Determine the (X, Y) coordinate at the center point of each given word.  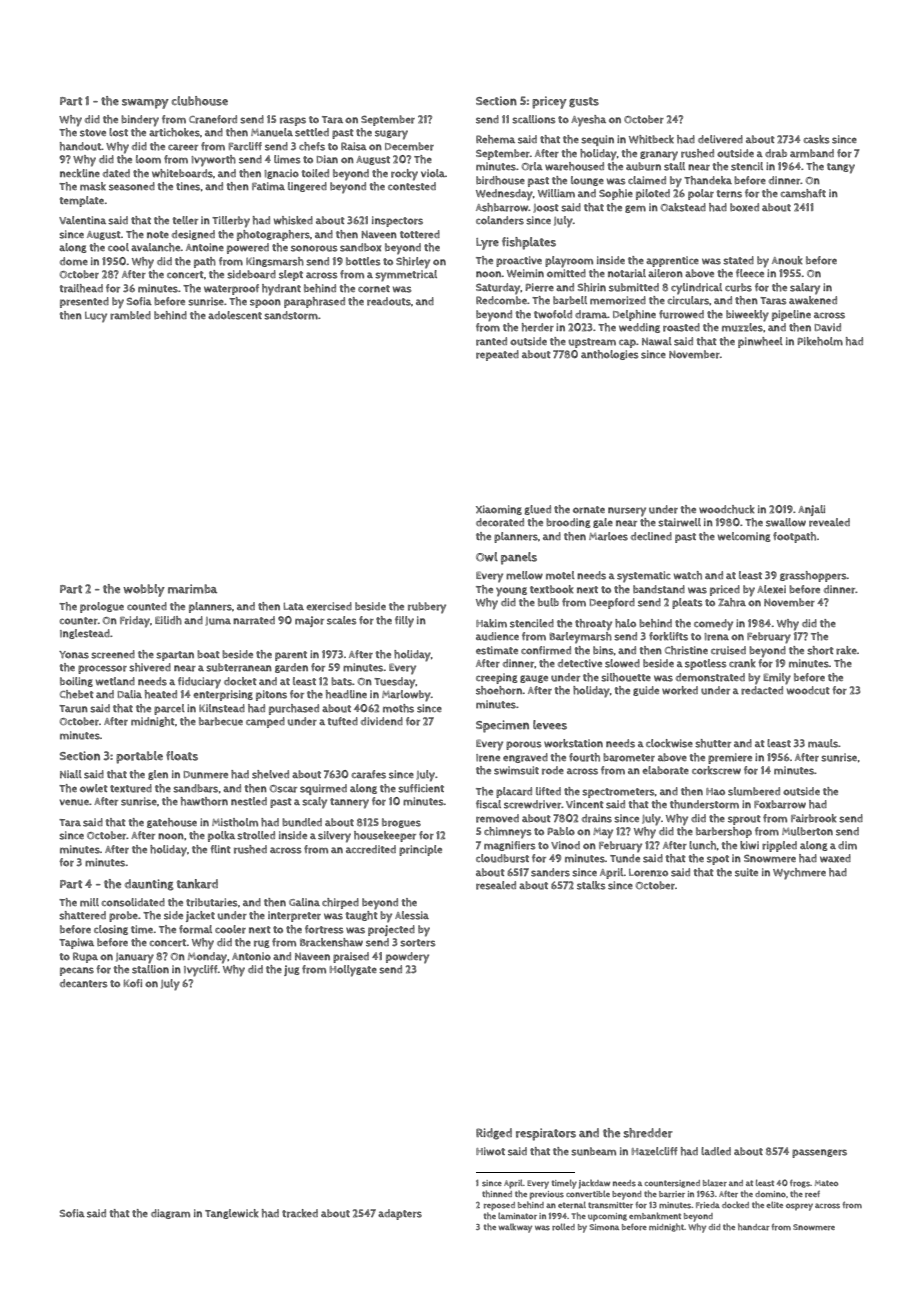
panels (519, 558)
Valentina (82, 220)
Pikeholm (820, 341)
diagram (170, 1214)
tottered (420, 234)
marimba (192, 589)
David (827, 327)
